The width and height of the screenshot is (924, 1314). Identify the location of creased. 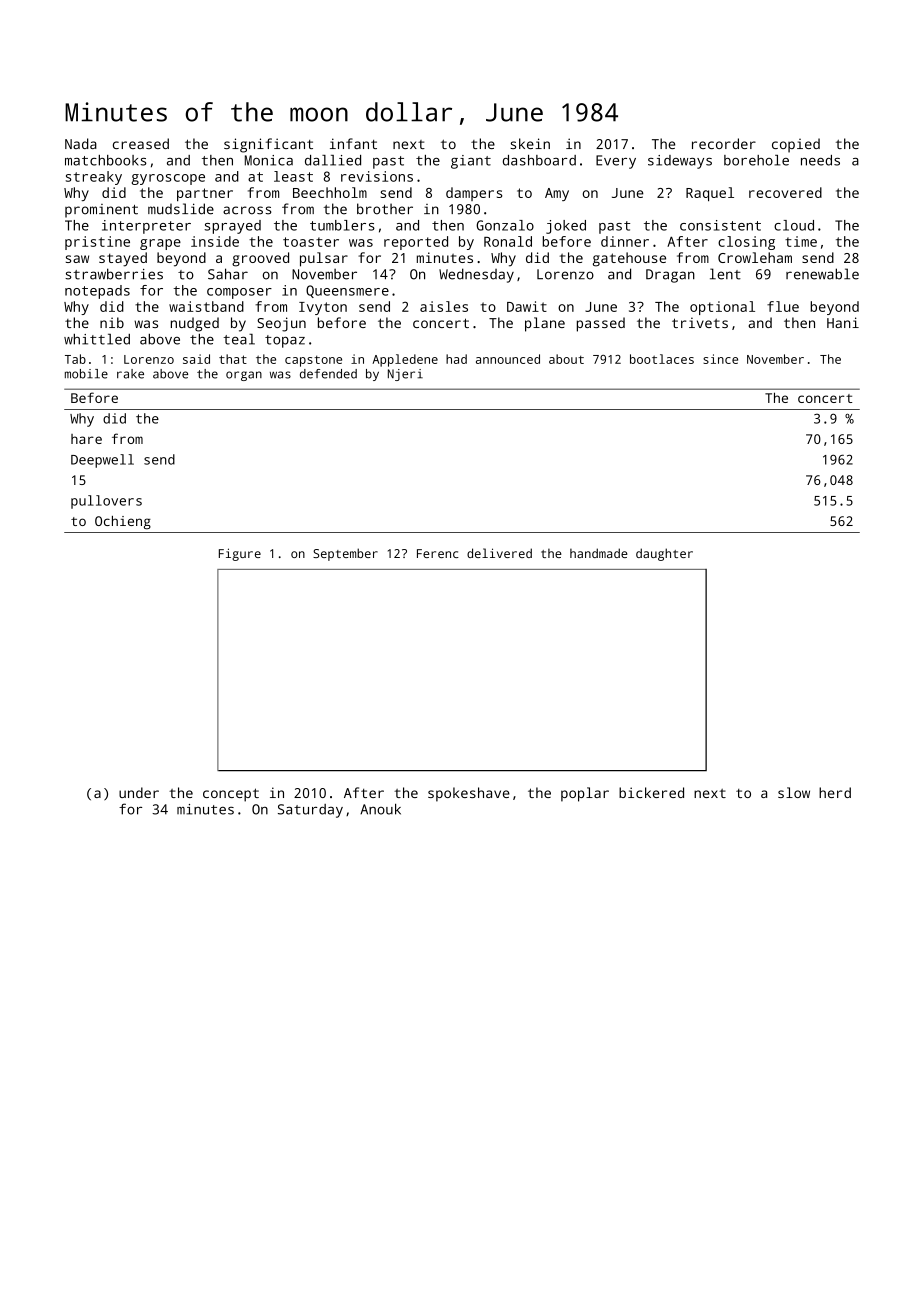
(141, 143).
